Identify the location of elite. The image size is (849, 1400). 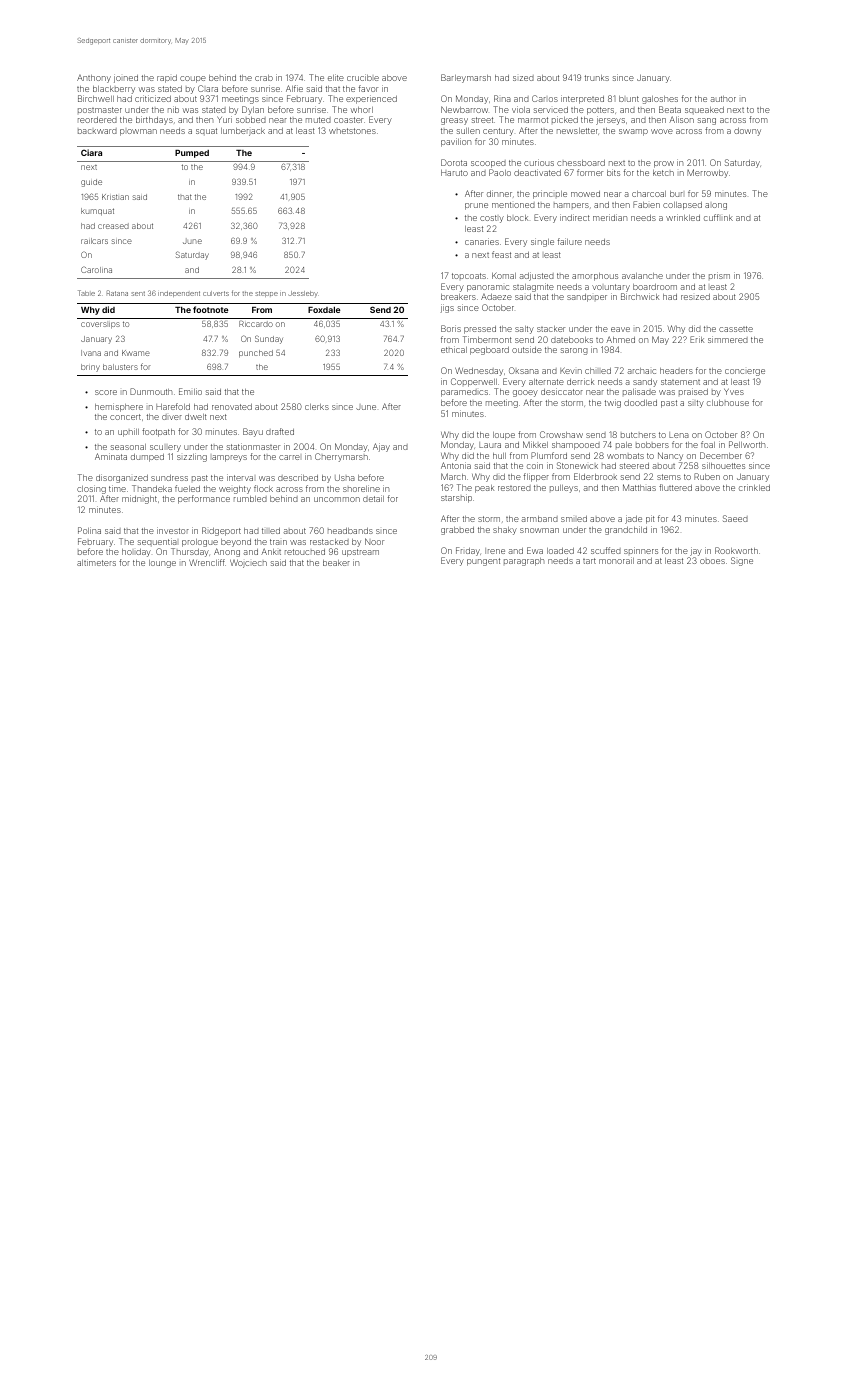
(336, 77).
